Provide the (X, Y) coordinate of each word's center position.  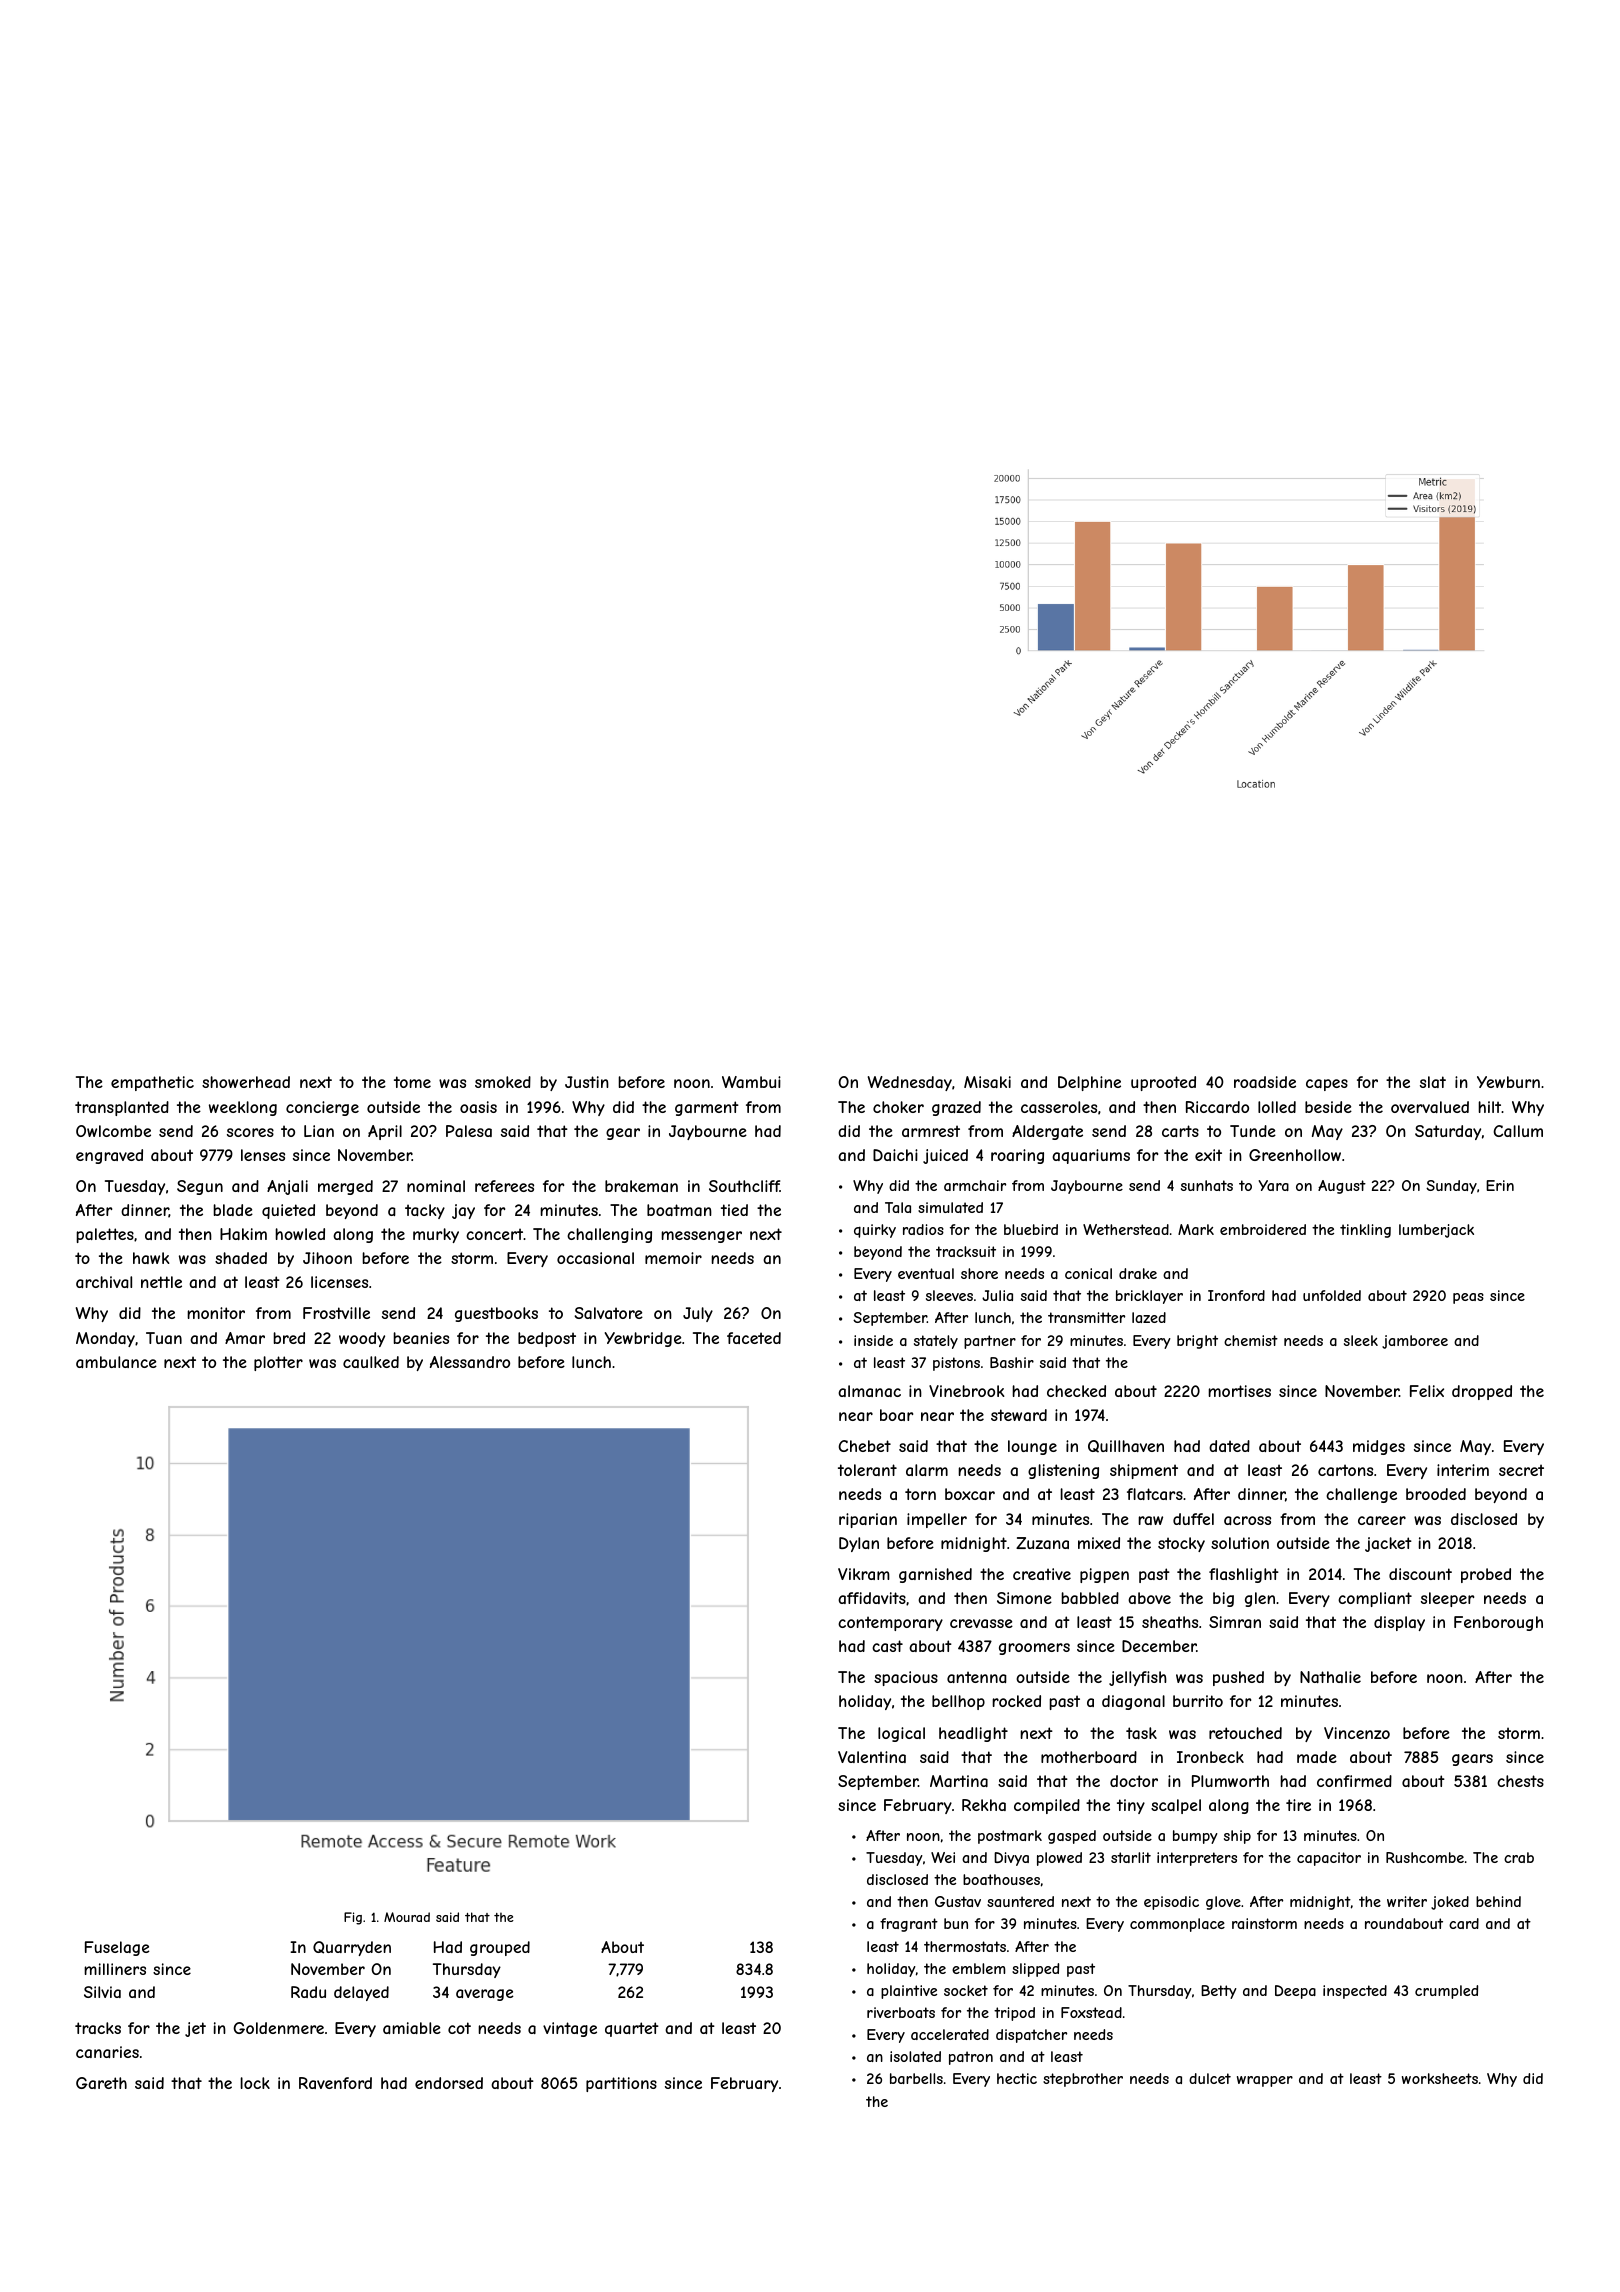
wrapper (1265, 2081)
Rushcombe (1425, 1857)
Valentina (872, 1757)
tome (412, 1082)
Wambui (751, 1082)
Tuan (164, 1338)
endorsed (449, 2083)
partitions (621, 2084)
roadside (1265, 1082)
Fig (353, 1918)
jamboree (1415, 1342)
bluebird (1031, 1229)
